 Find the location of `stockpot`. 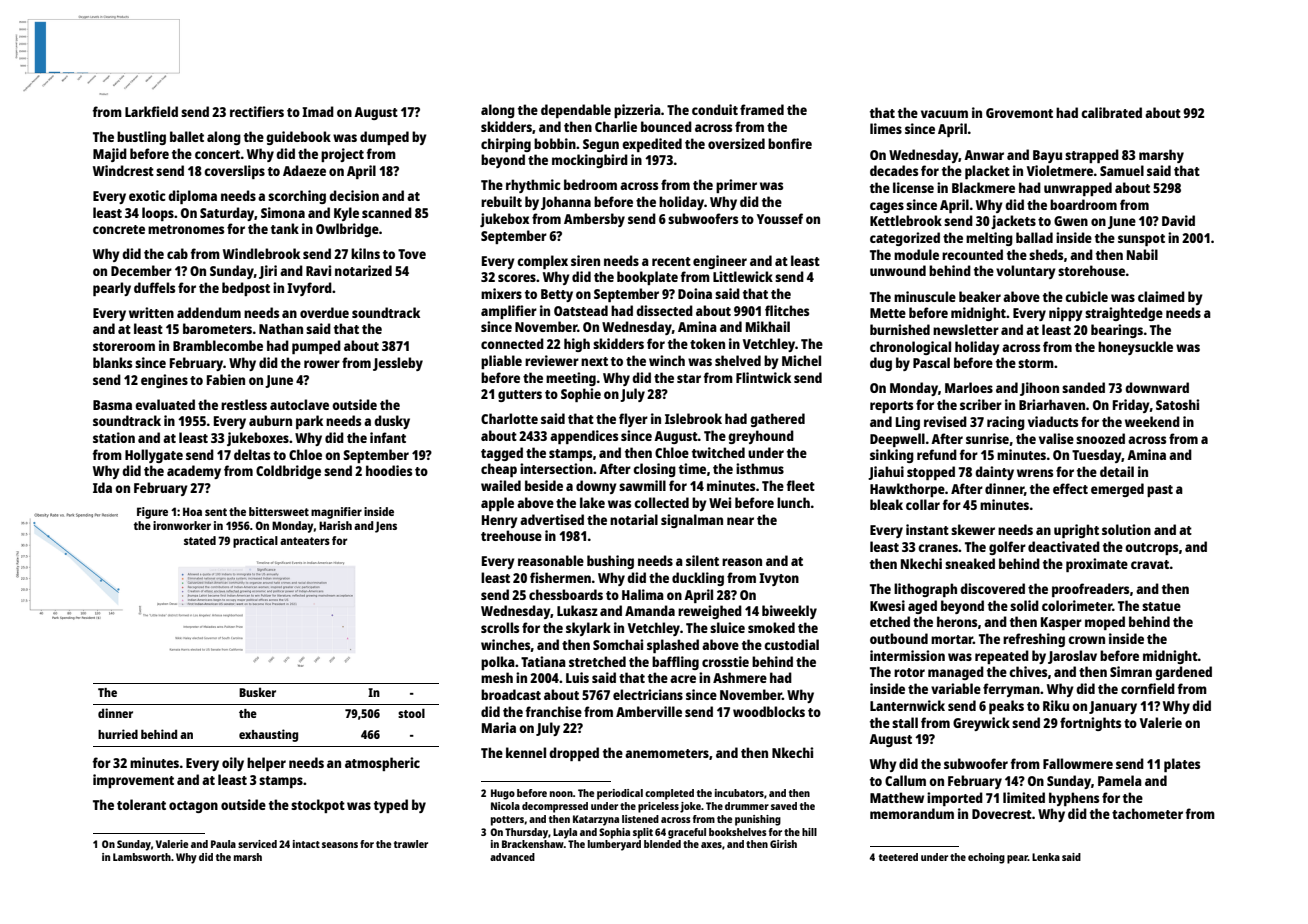

stockpot is located at coordinates (318, 806).
